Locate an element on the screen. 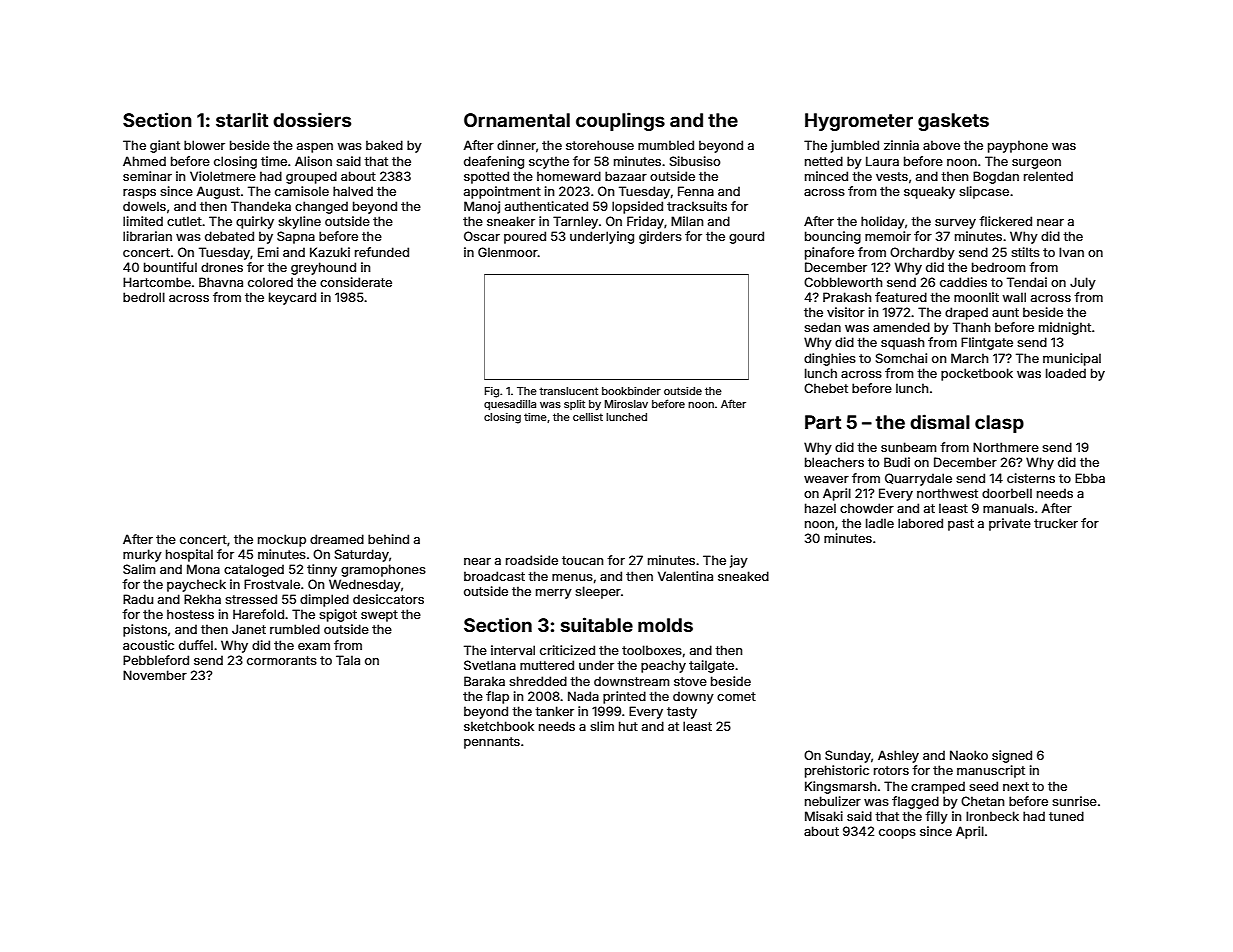  payphone is located at coordinates (1018, 146).
